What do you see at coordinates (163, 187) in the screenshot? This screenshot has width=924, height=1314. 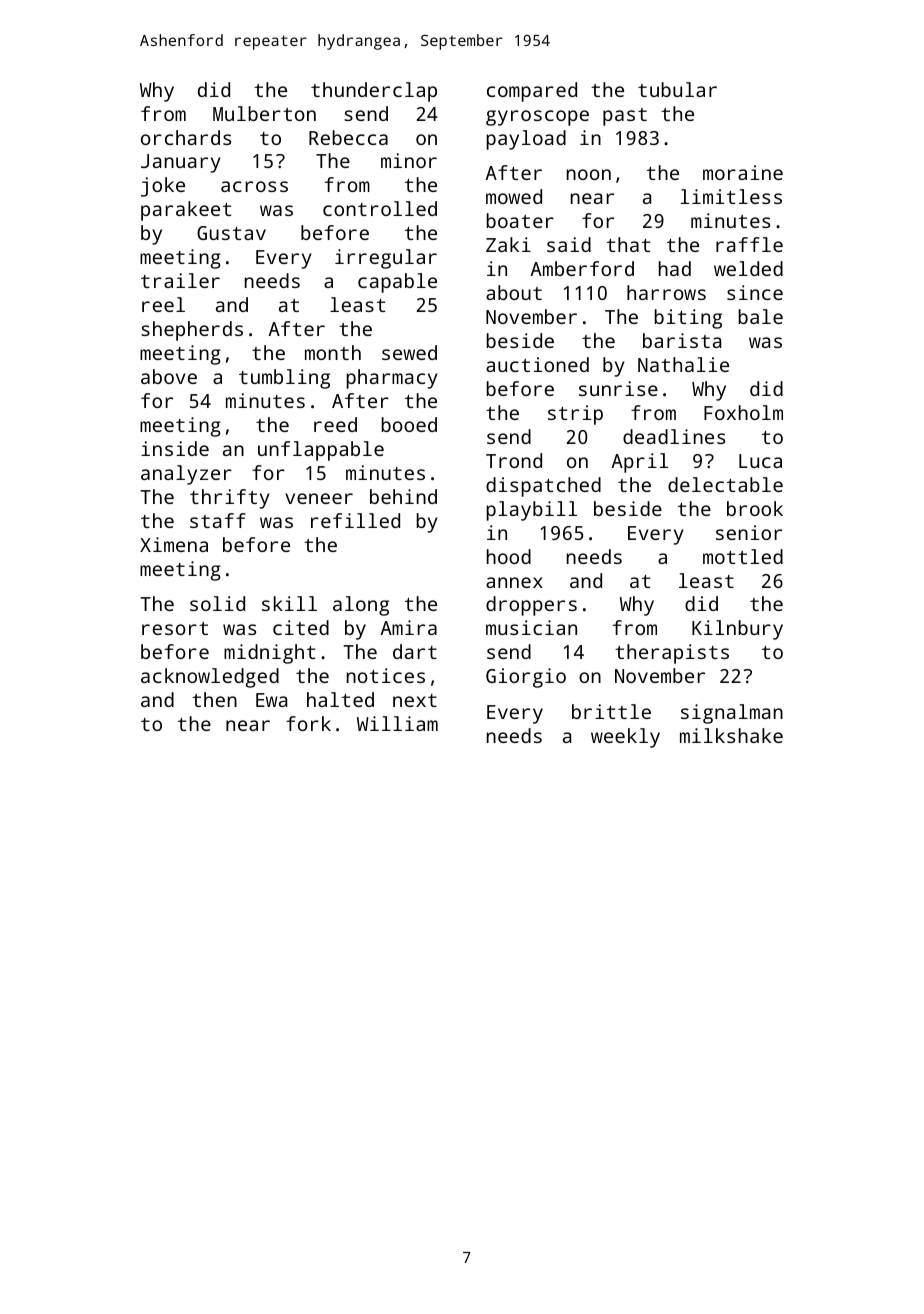 I see `joke` at bounding box center [163, 187].
